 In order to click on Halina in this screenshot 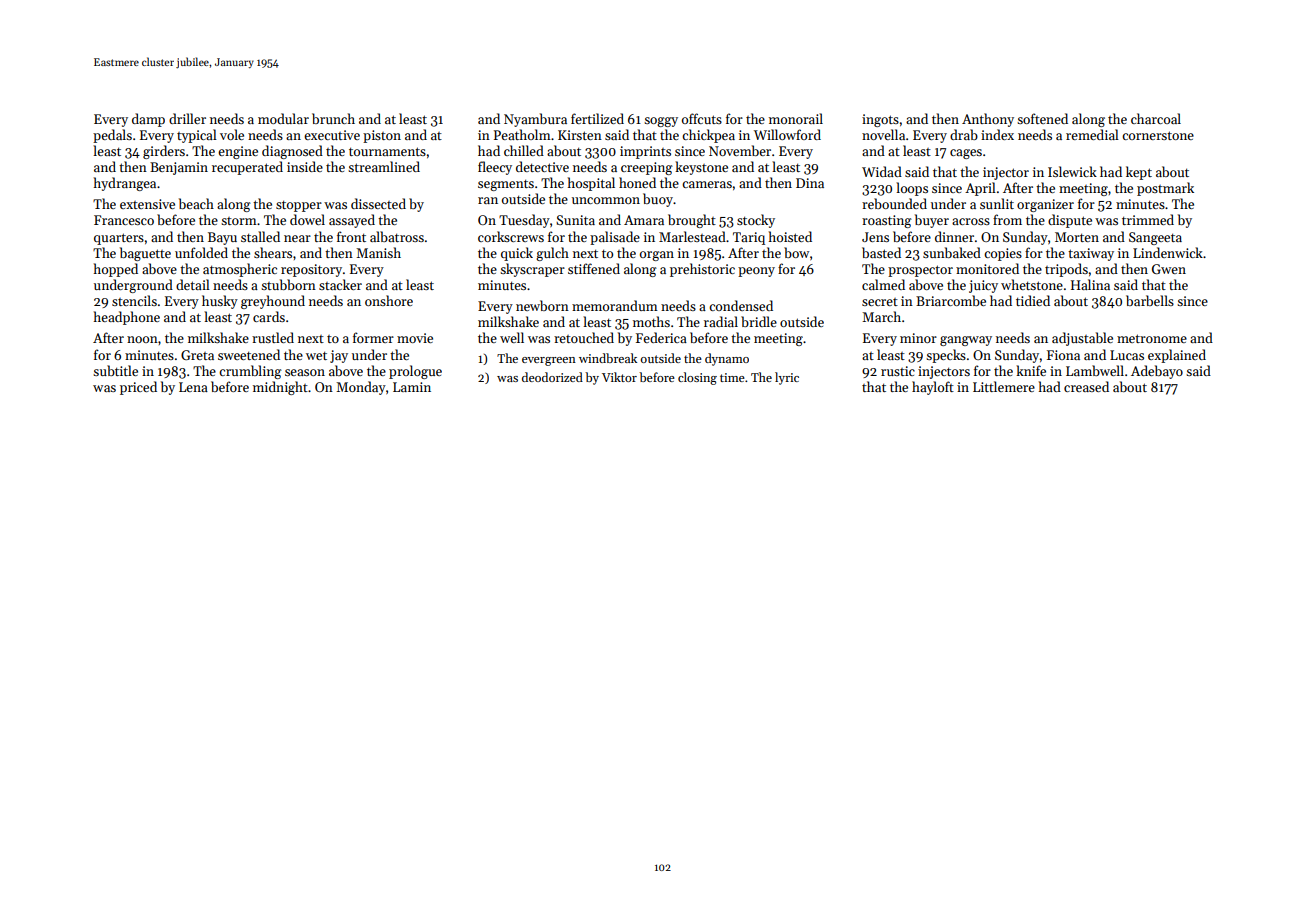, I will do `click(1090, 284)`.
